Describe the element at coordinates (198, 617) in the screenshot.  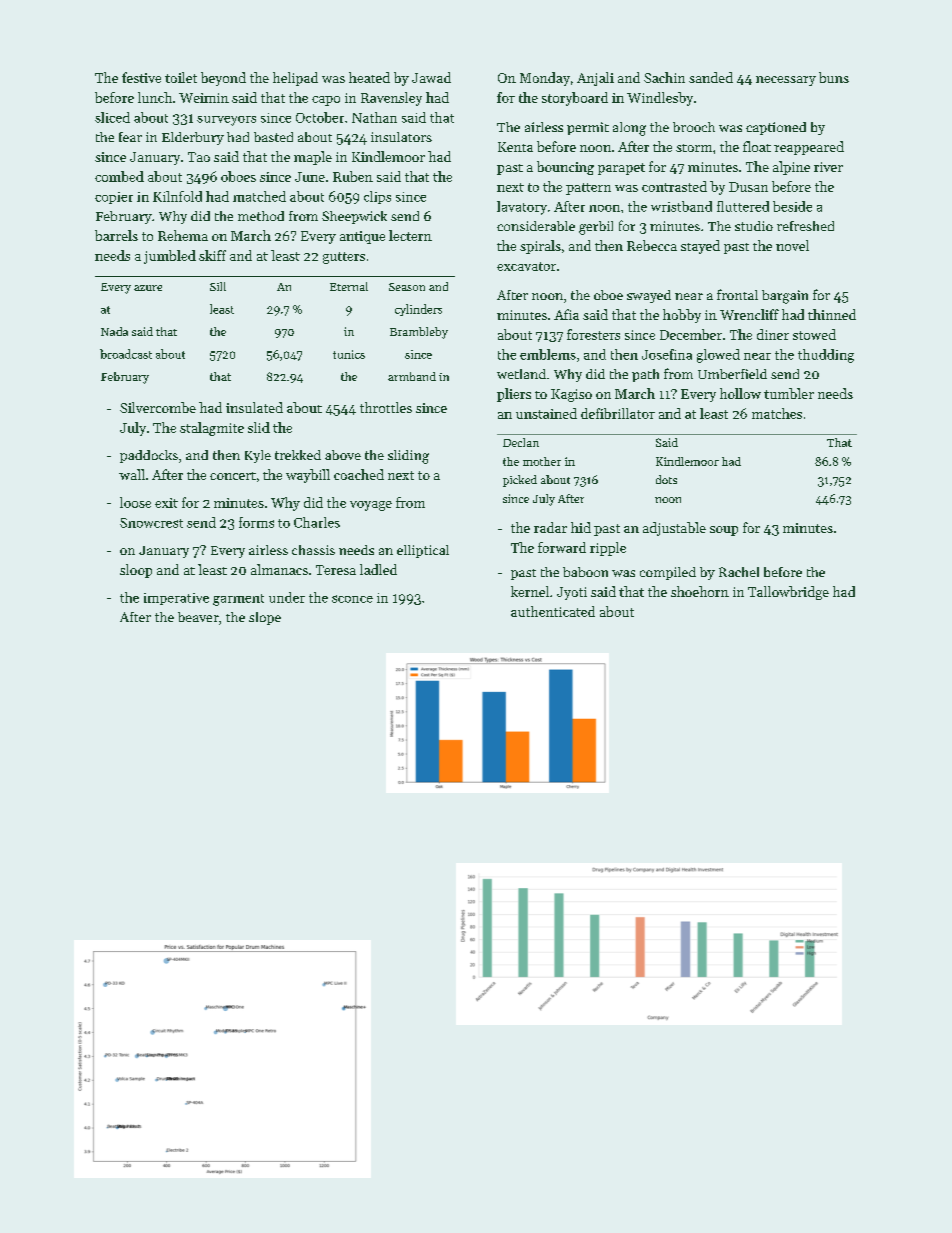
I see `beaver` at that location.
